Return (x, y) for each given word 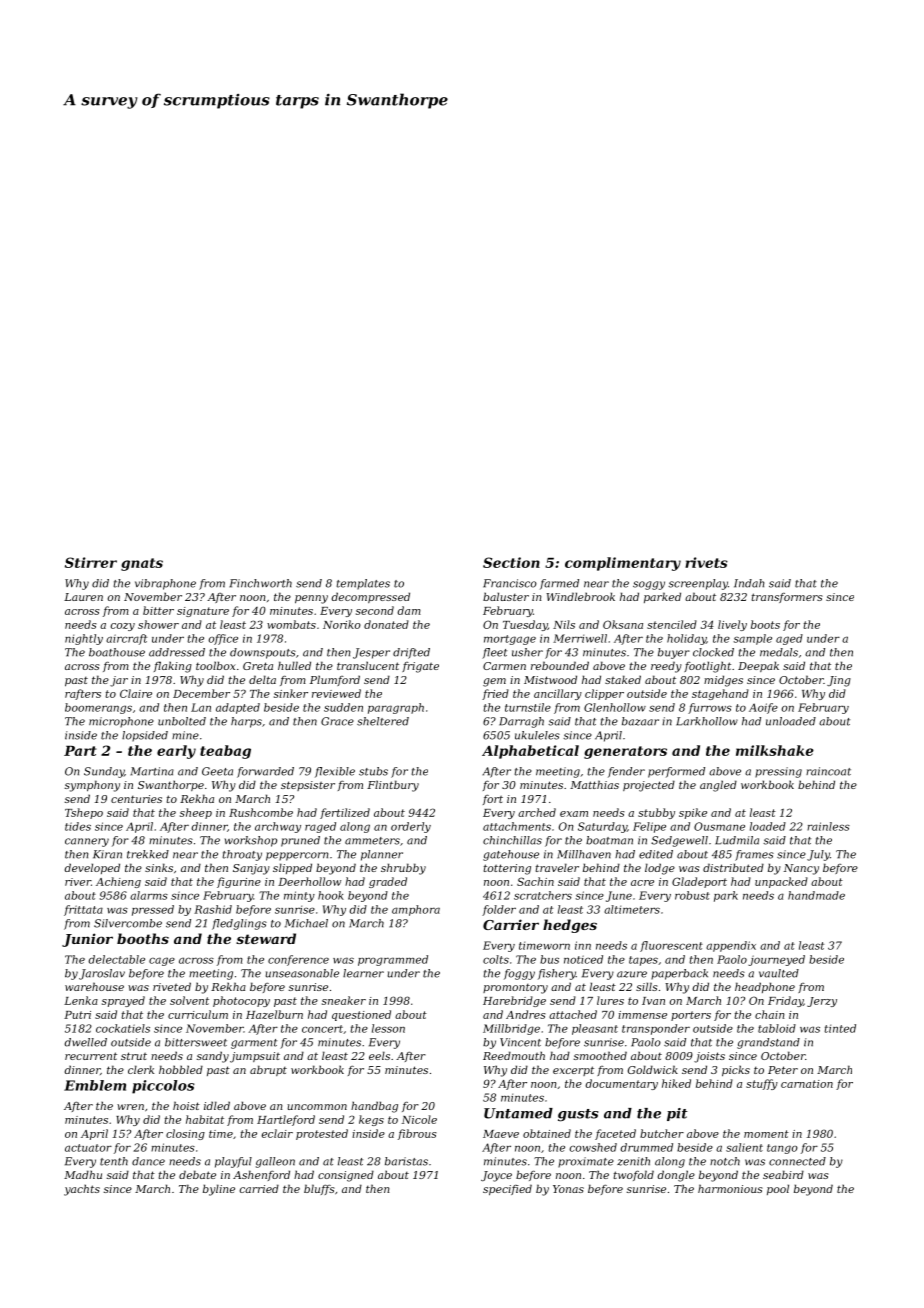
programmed (393, 960)
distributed (733, 867)
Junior (87, 940)
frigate (420, 667)
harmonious (730, 1188)
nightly (84, 639)
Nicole (419, 1119)
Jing (839, 681)
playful (233, 1162)
